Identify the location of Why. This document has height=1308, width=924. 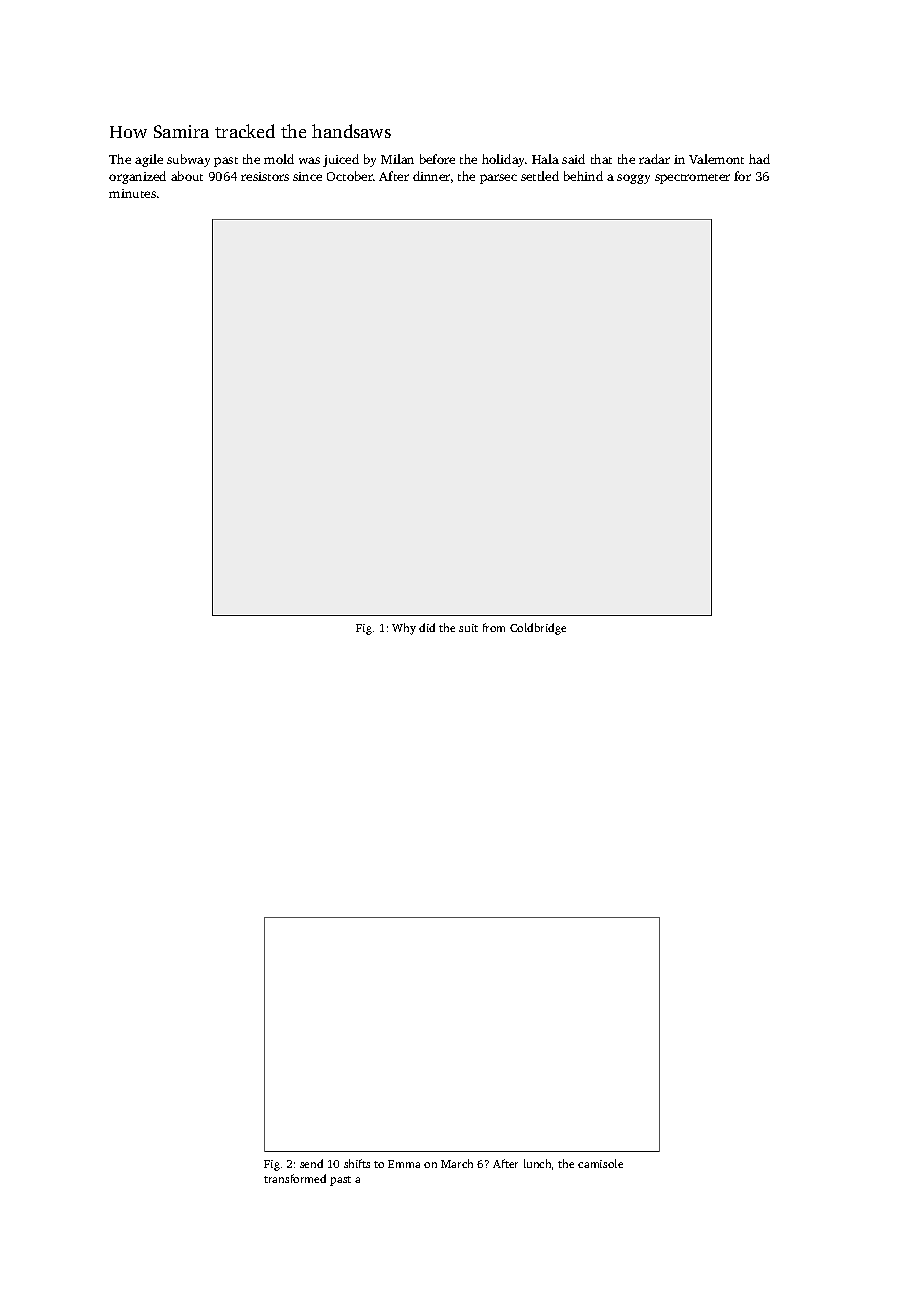
(404, 629).
